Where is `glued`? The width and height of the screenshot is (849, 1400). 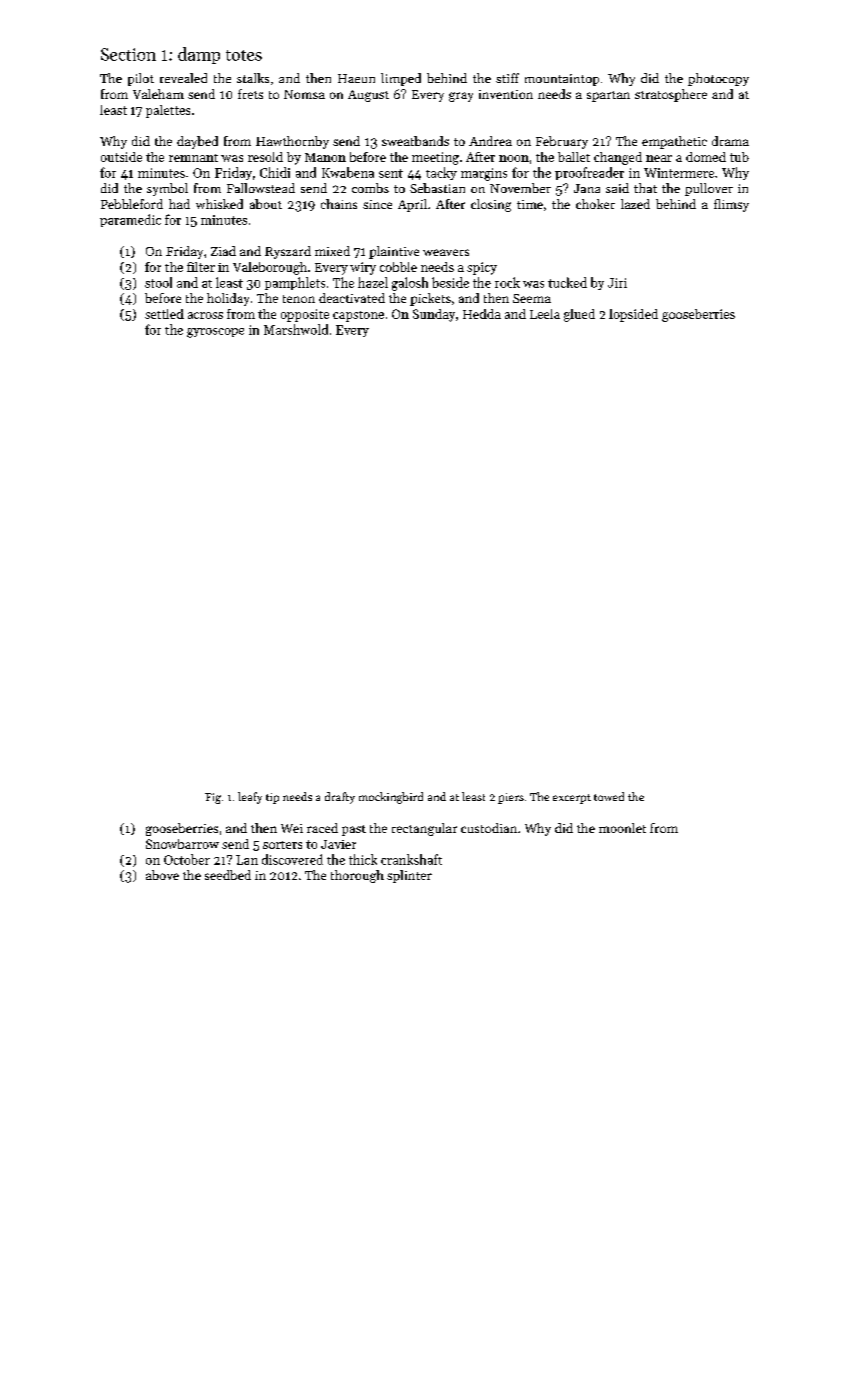 glued is located at coordinates (579, 315).
